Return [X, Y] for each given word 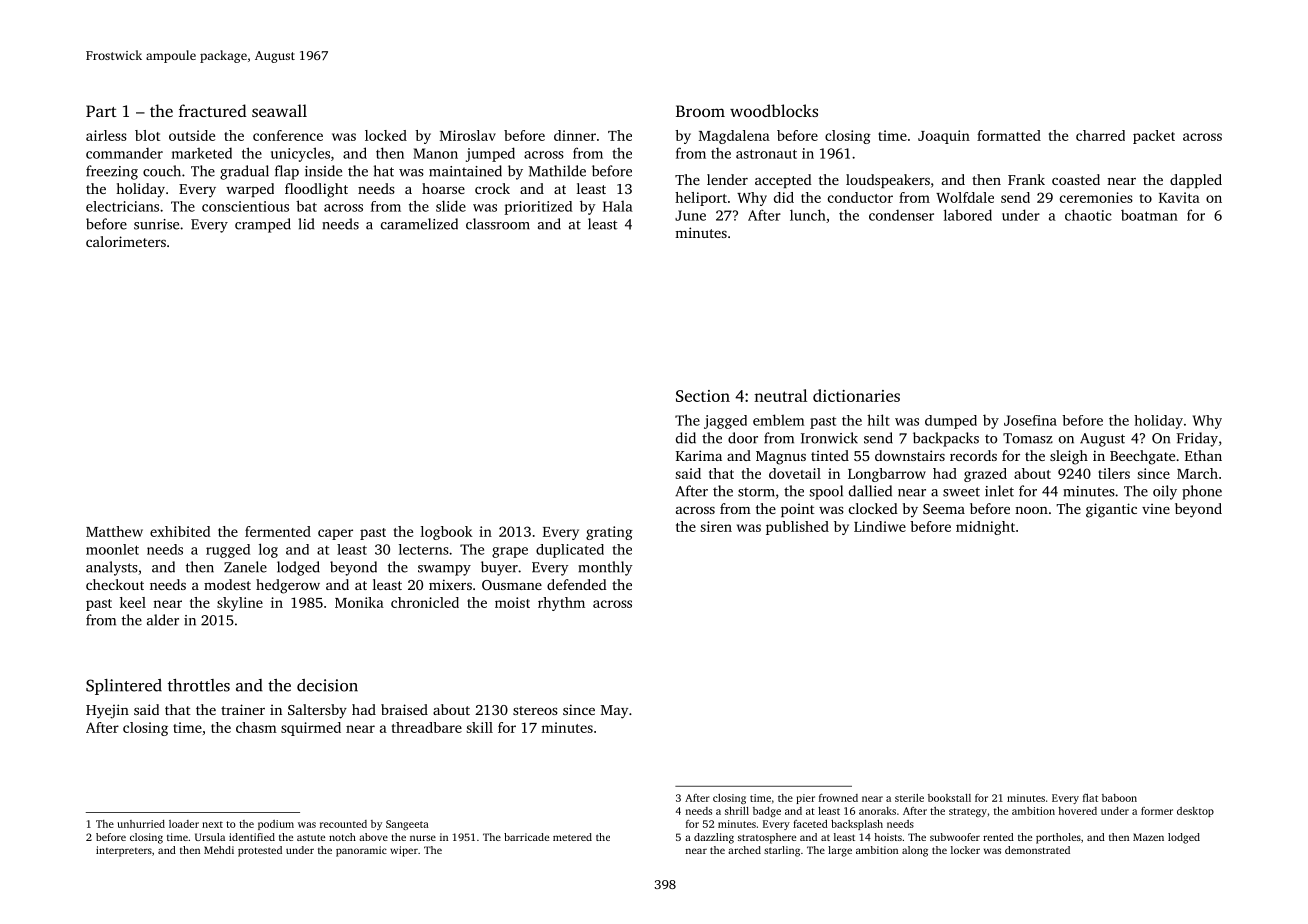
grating [609, 533]
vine [1156, 508]
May [614, 712]
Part [101, 111]
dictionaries [856, 395]
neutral [780, 395]
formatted [1009, 135]
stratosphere [767, 838]
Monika [359, 602]
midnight [985, 528]
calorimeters [126, 241]
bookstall [949, 798]
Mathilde [557, 171]
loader [184, 824]
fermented [278, 531]
